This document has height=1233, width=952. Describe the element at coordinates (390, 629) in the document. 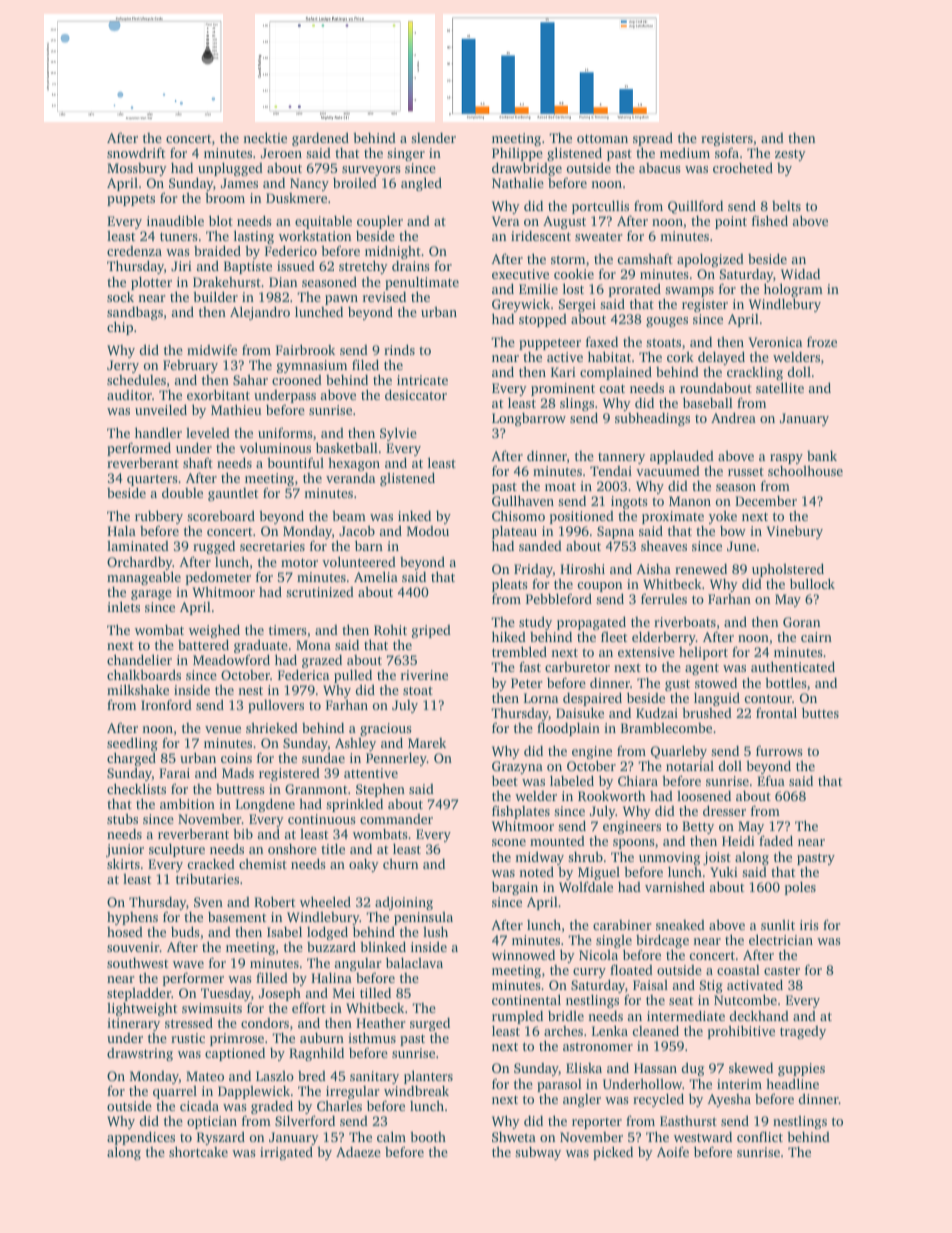

I see `Rohit` at that location.
